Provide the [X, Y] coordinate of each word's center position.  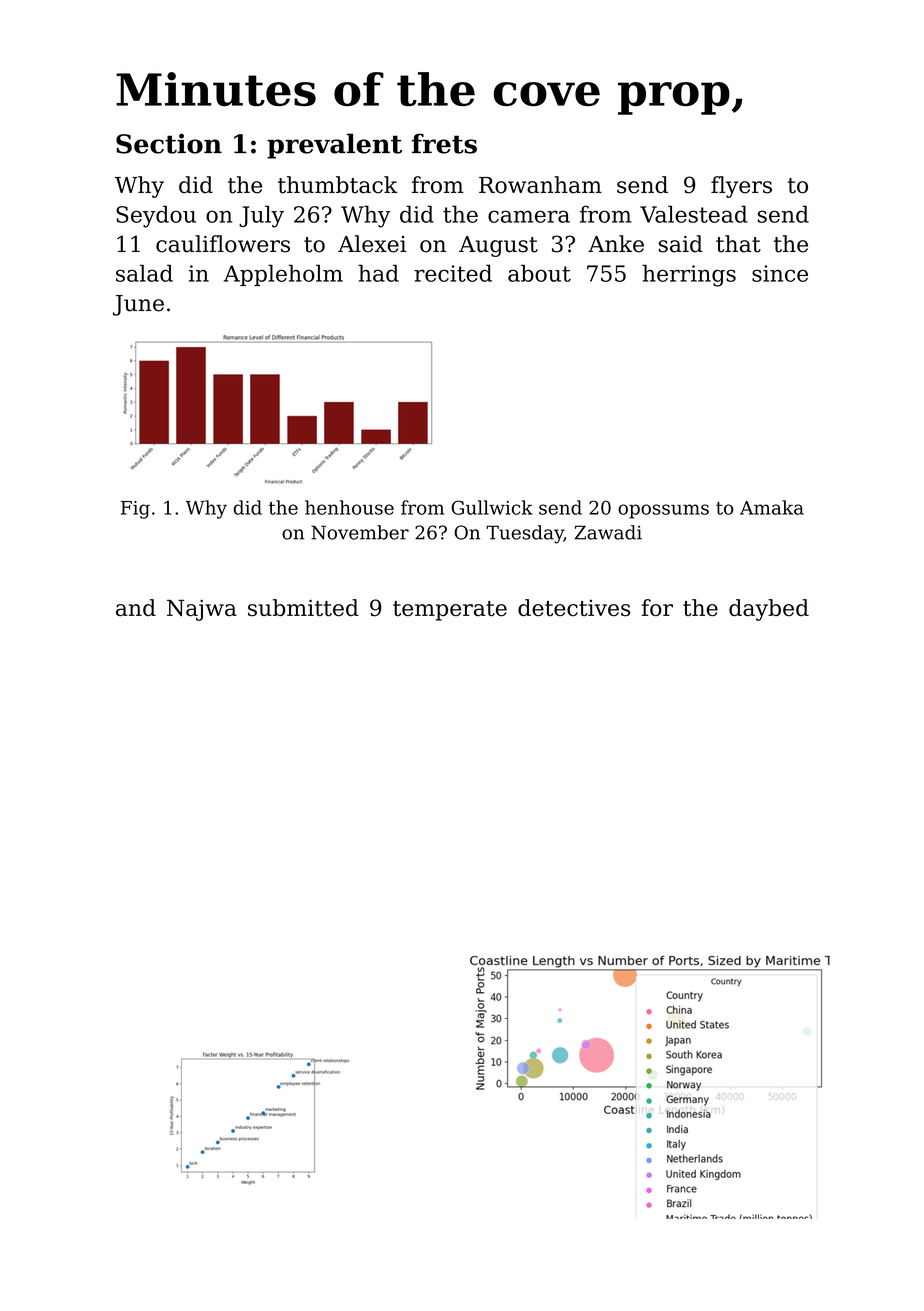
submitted [303, 608]
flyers [741, 187]
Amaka [772, 507]
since [780, 273]
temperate [450, 611]
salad [144, 273]
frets [444, 143]
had [378, 273]
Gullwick [492, 507]
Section [169, 143]
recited [453, 273]
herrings [689, 275]
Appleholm [283, 275]
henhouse [349, 507]
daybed [769, 610]
